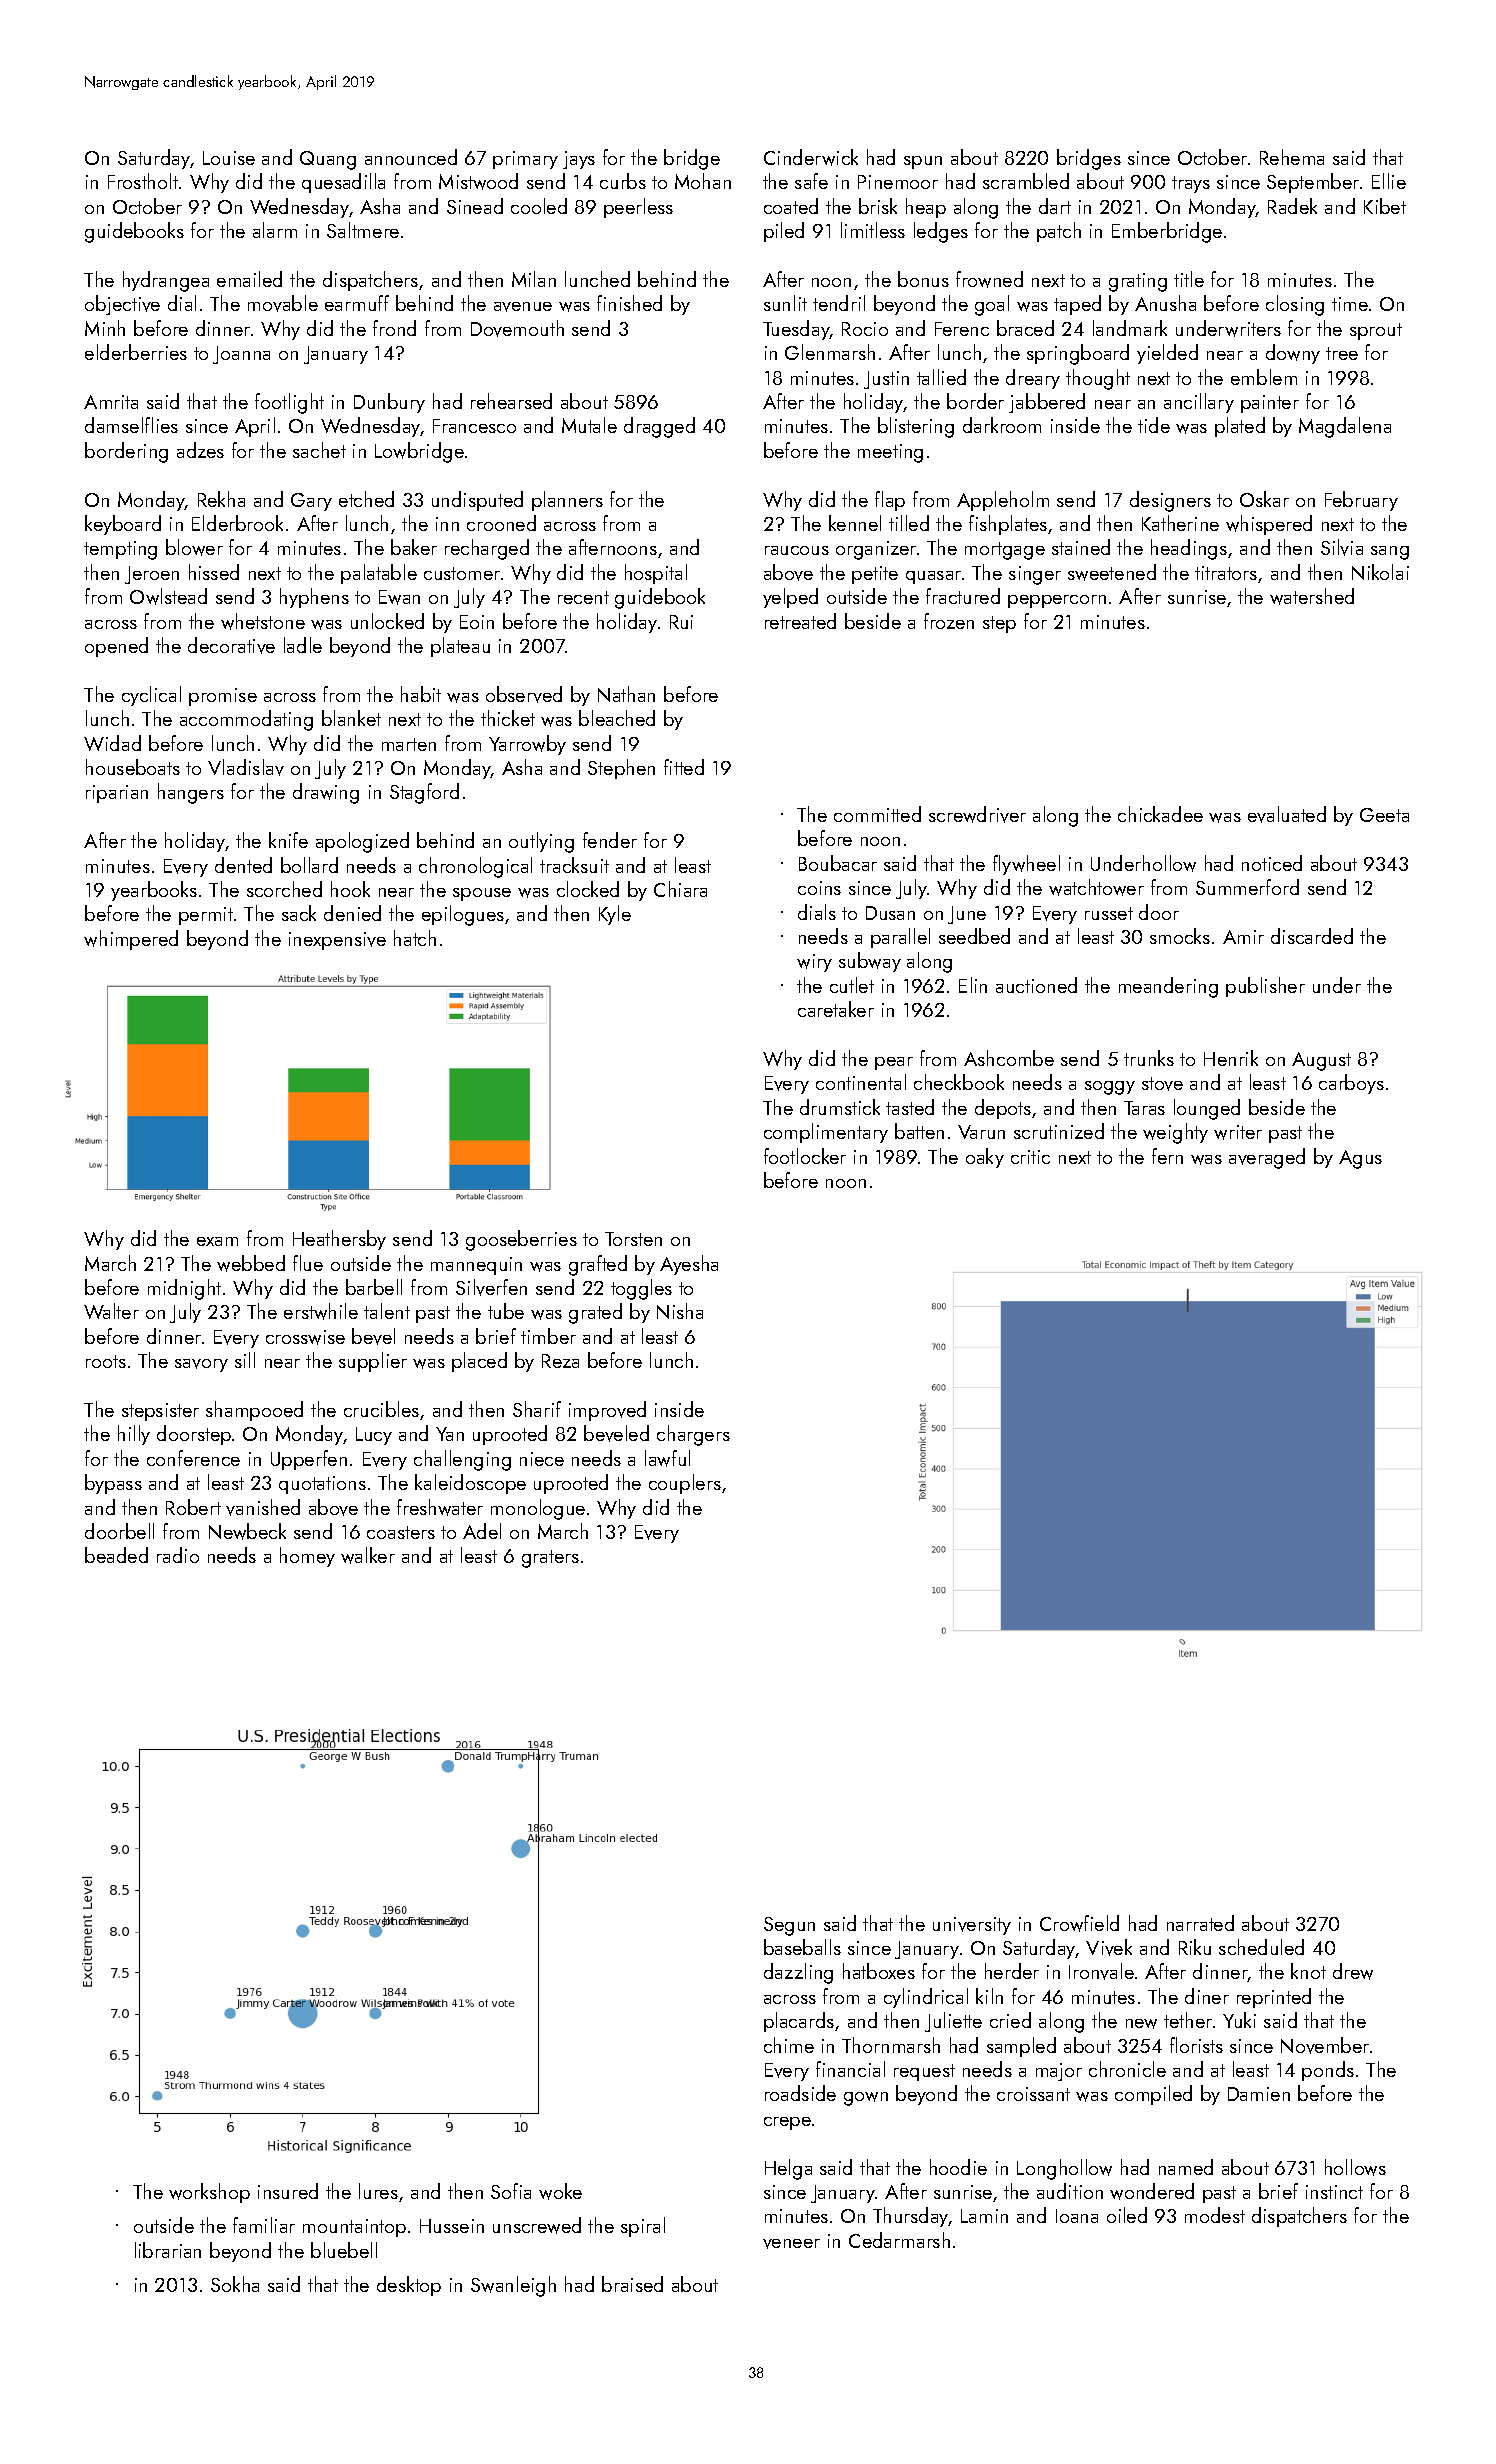 The height and width of the screenshot is (2464, 1496). I want to click on dragged, so click(659, 427).
